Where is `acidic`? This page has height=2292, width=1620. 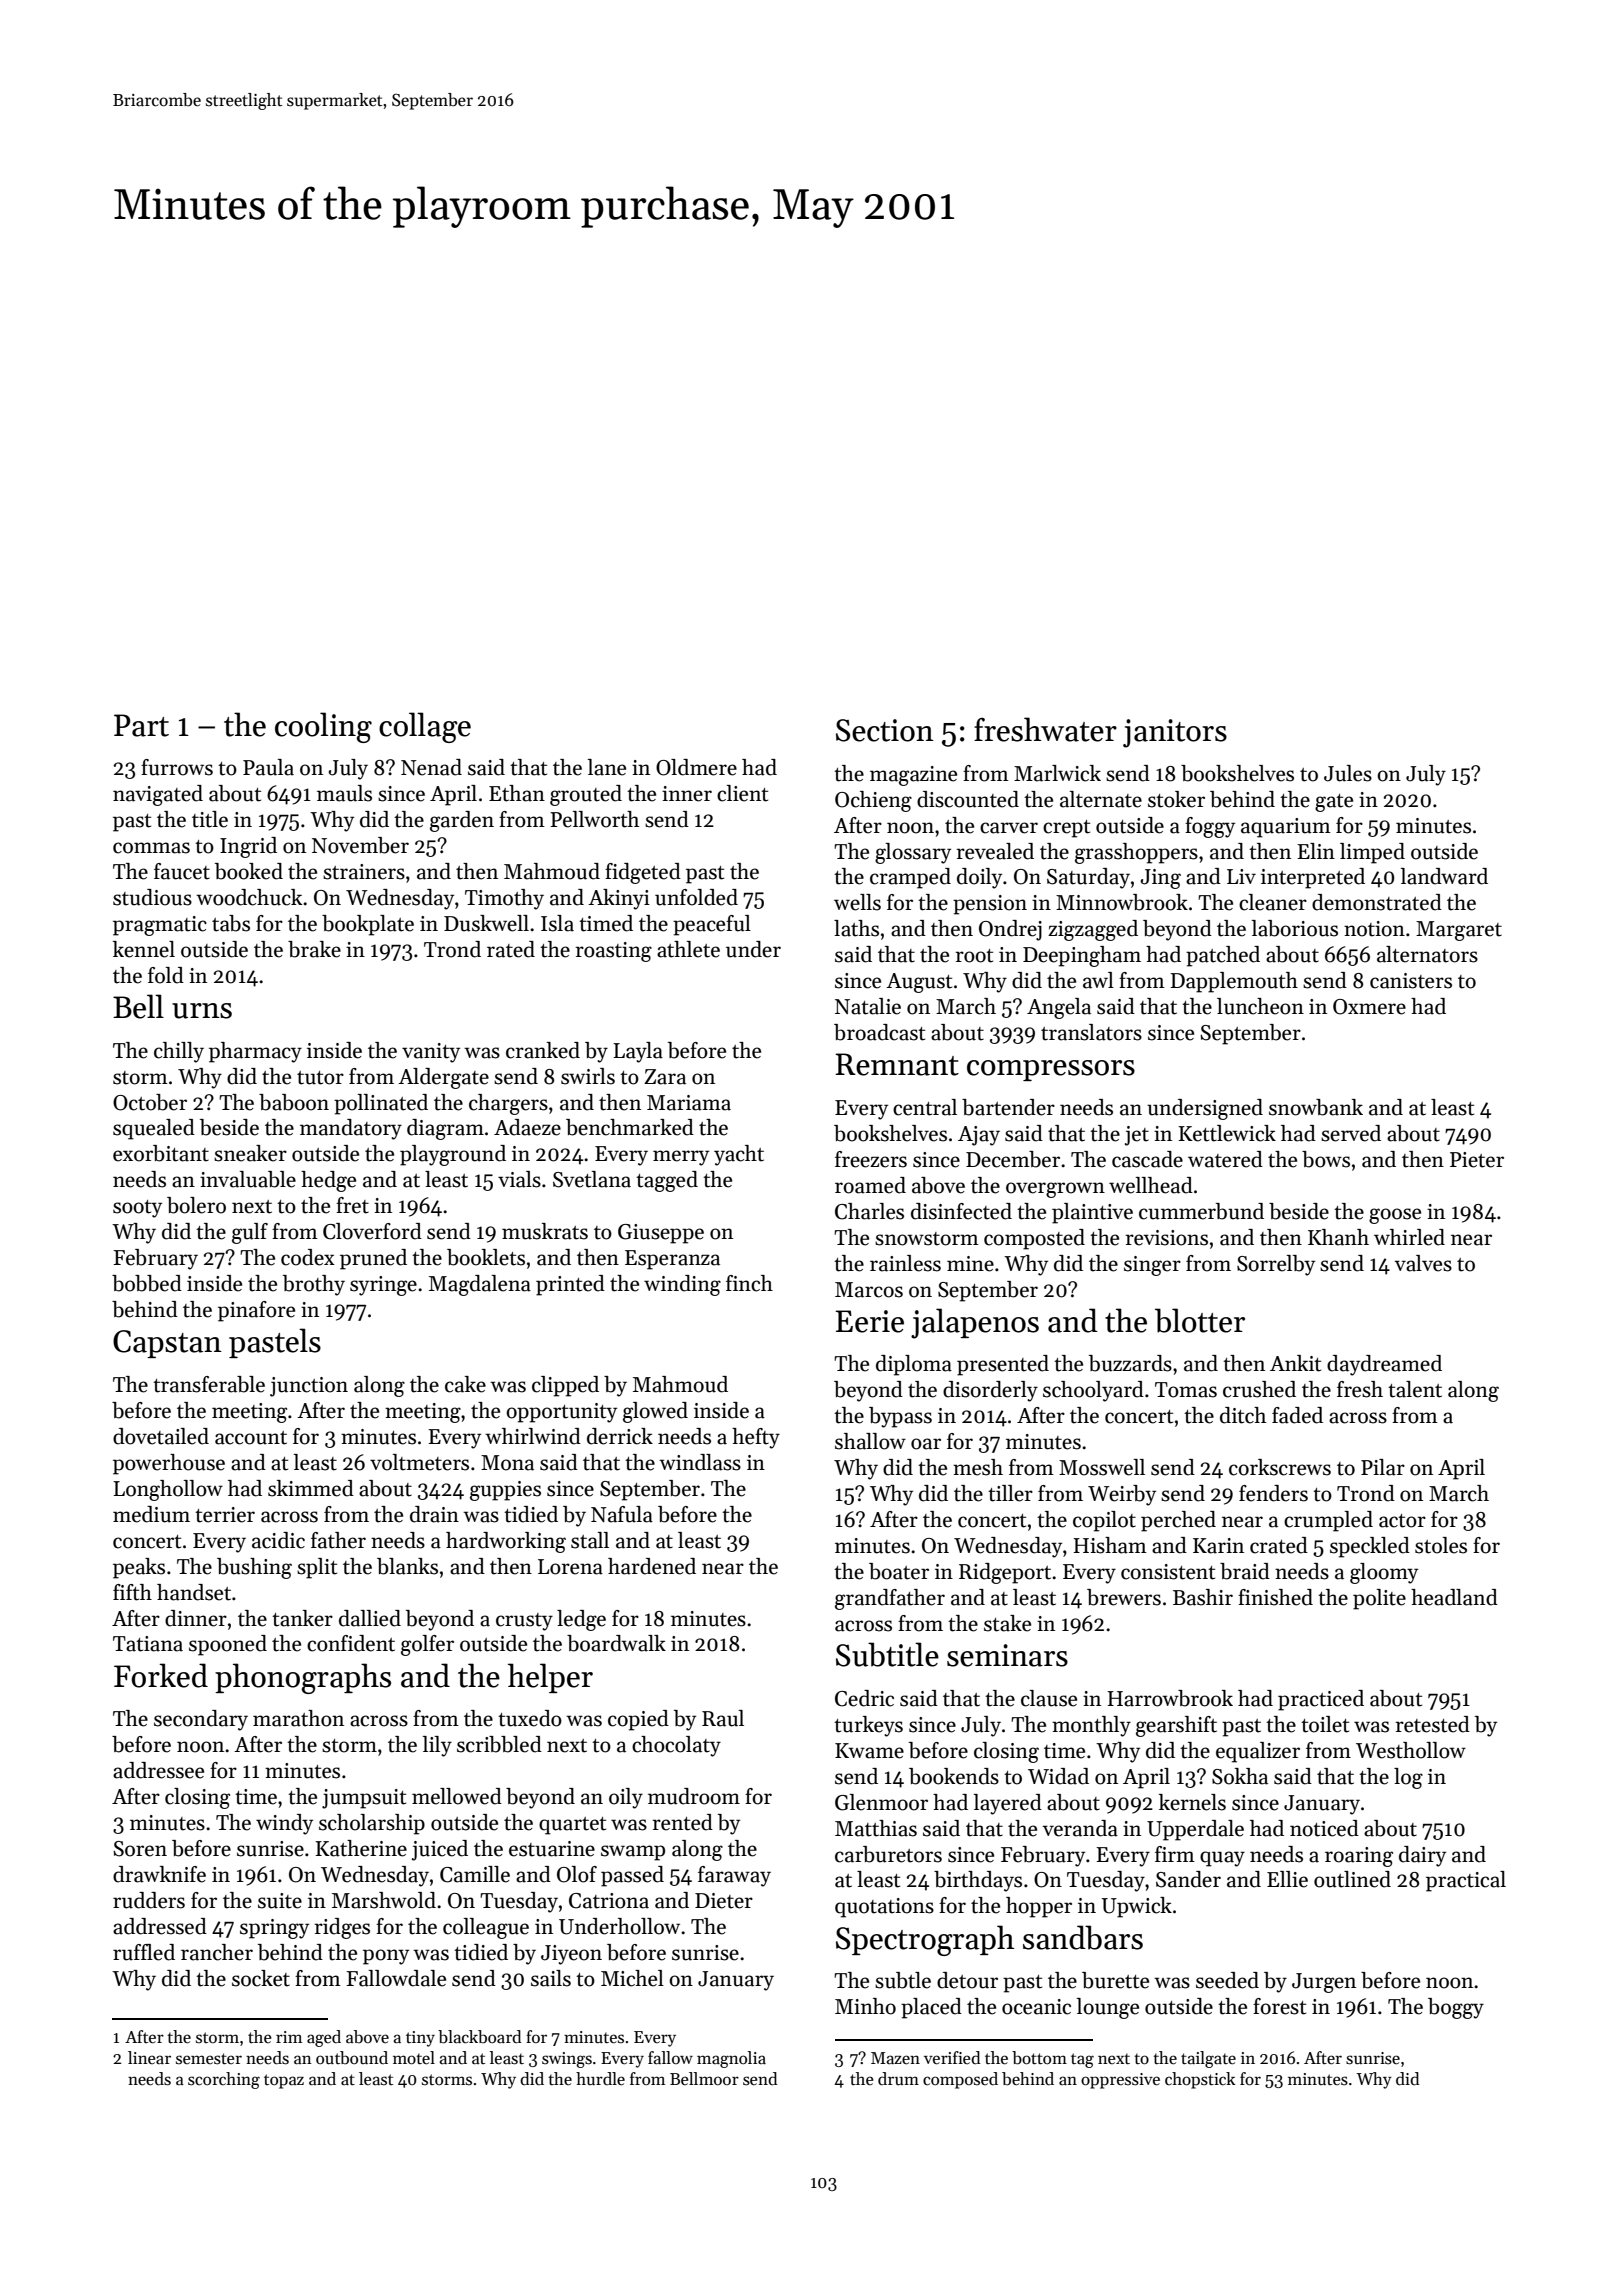 acidic is located at coordinates (278, 1540).
